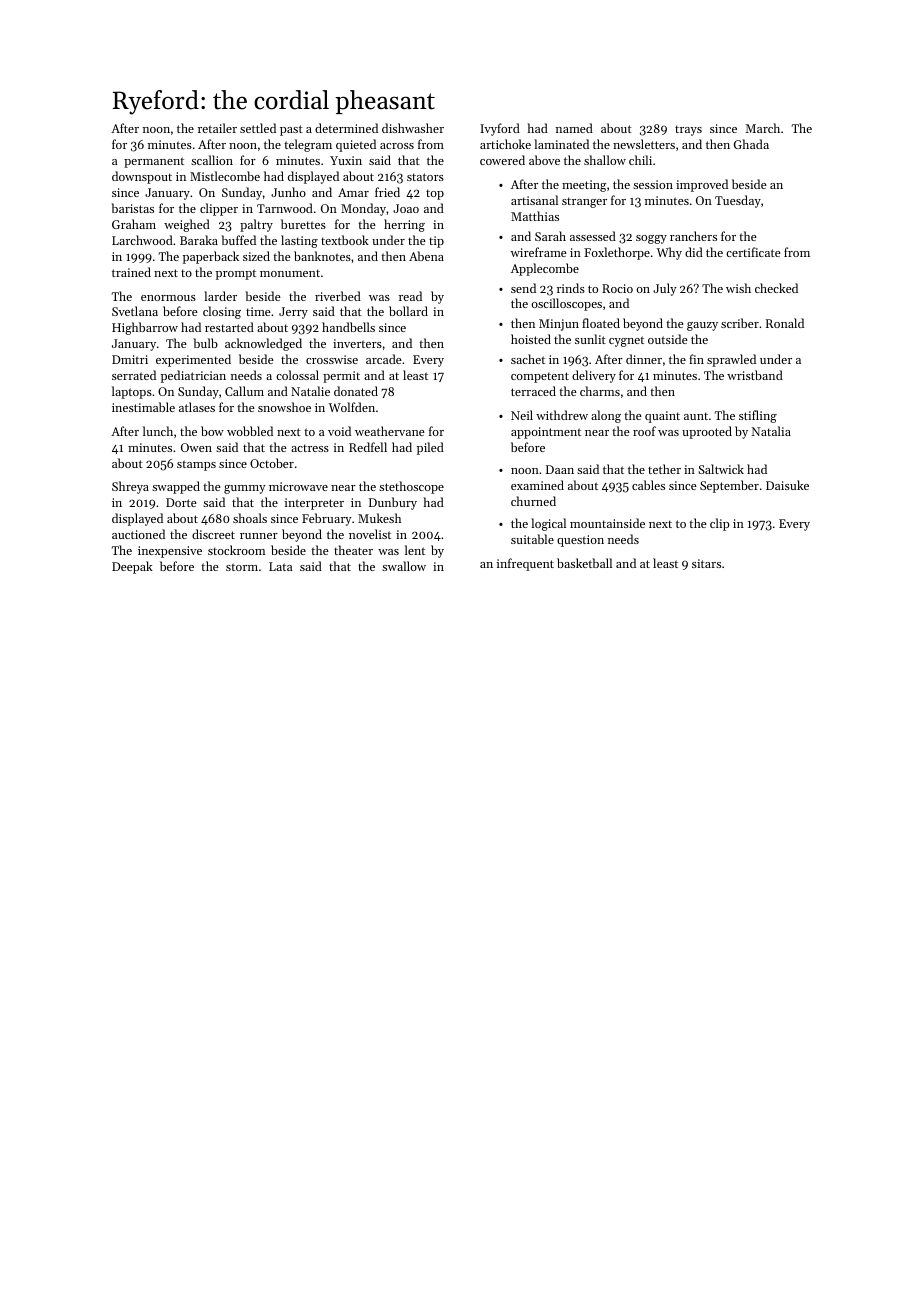 The image size is (924, 1308). What do you see at coordinates (751, 144) in the image?
I see `Ghada` at bounding box center [751, 144].
